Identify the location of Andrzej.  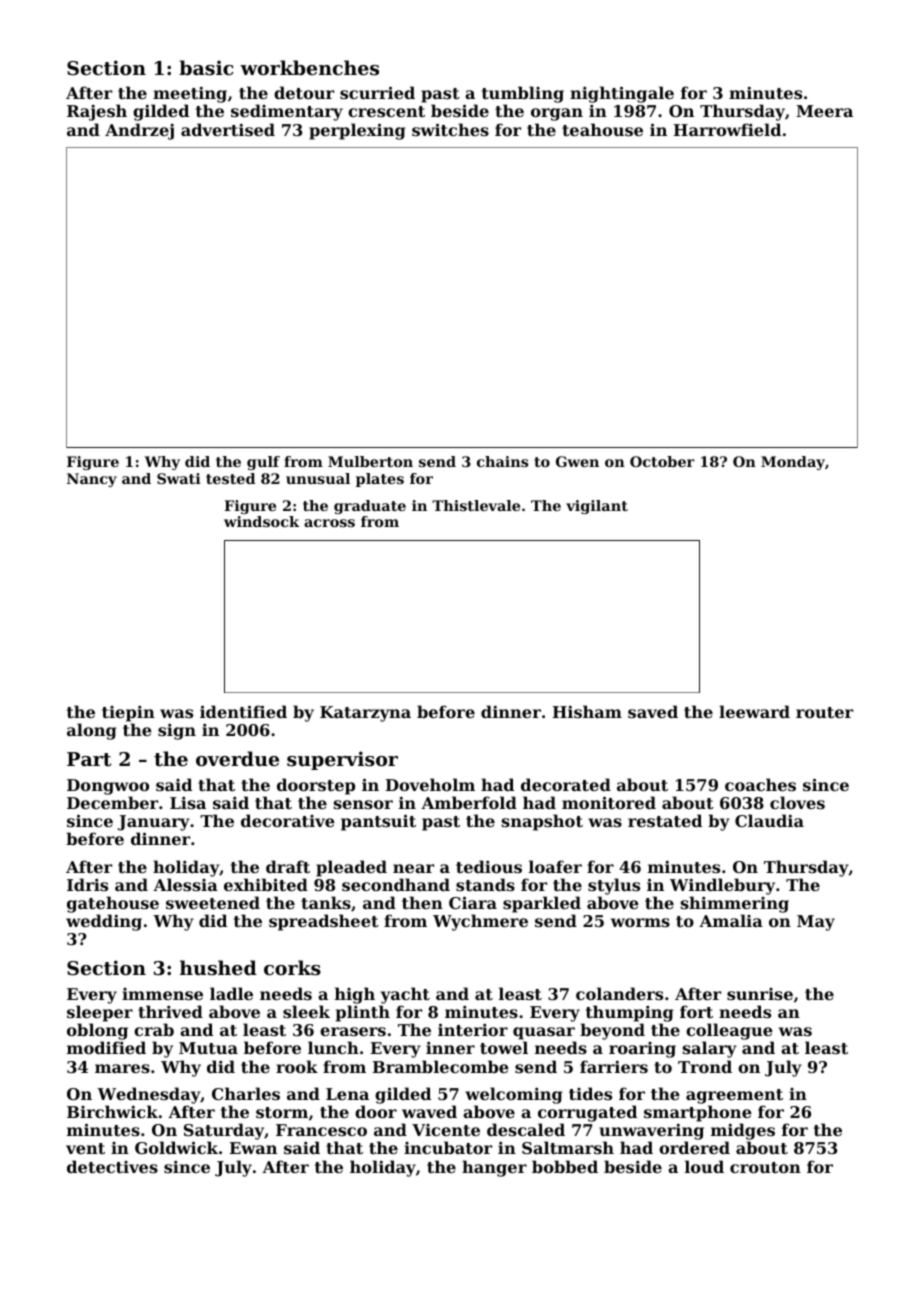
(139, 131).
